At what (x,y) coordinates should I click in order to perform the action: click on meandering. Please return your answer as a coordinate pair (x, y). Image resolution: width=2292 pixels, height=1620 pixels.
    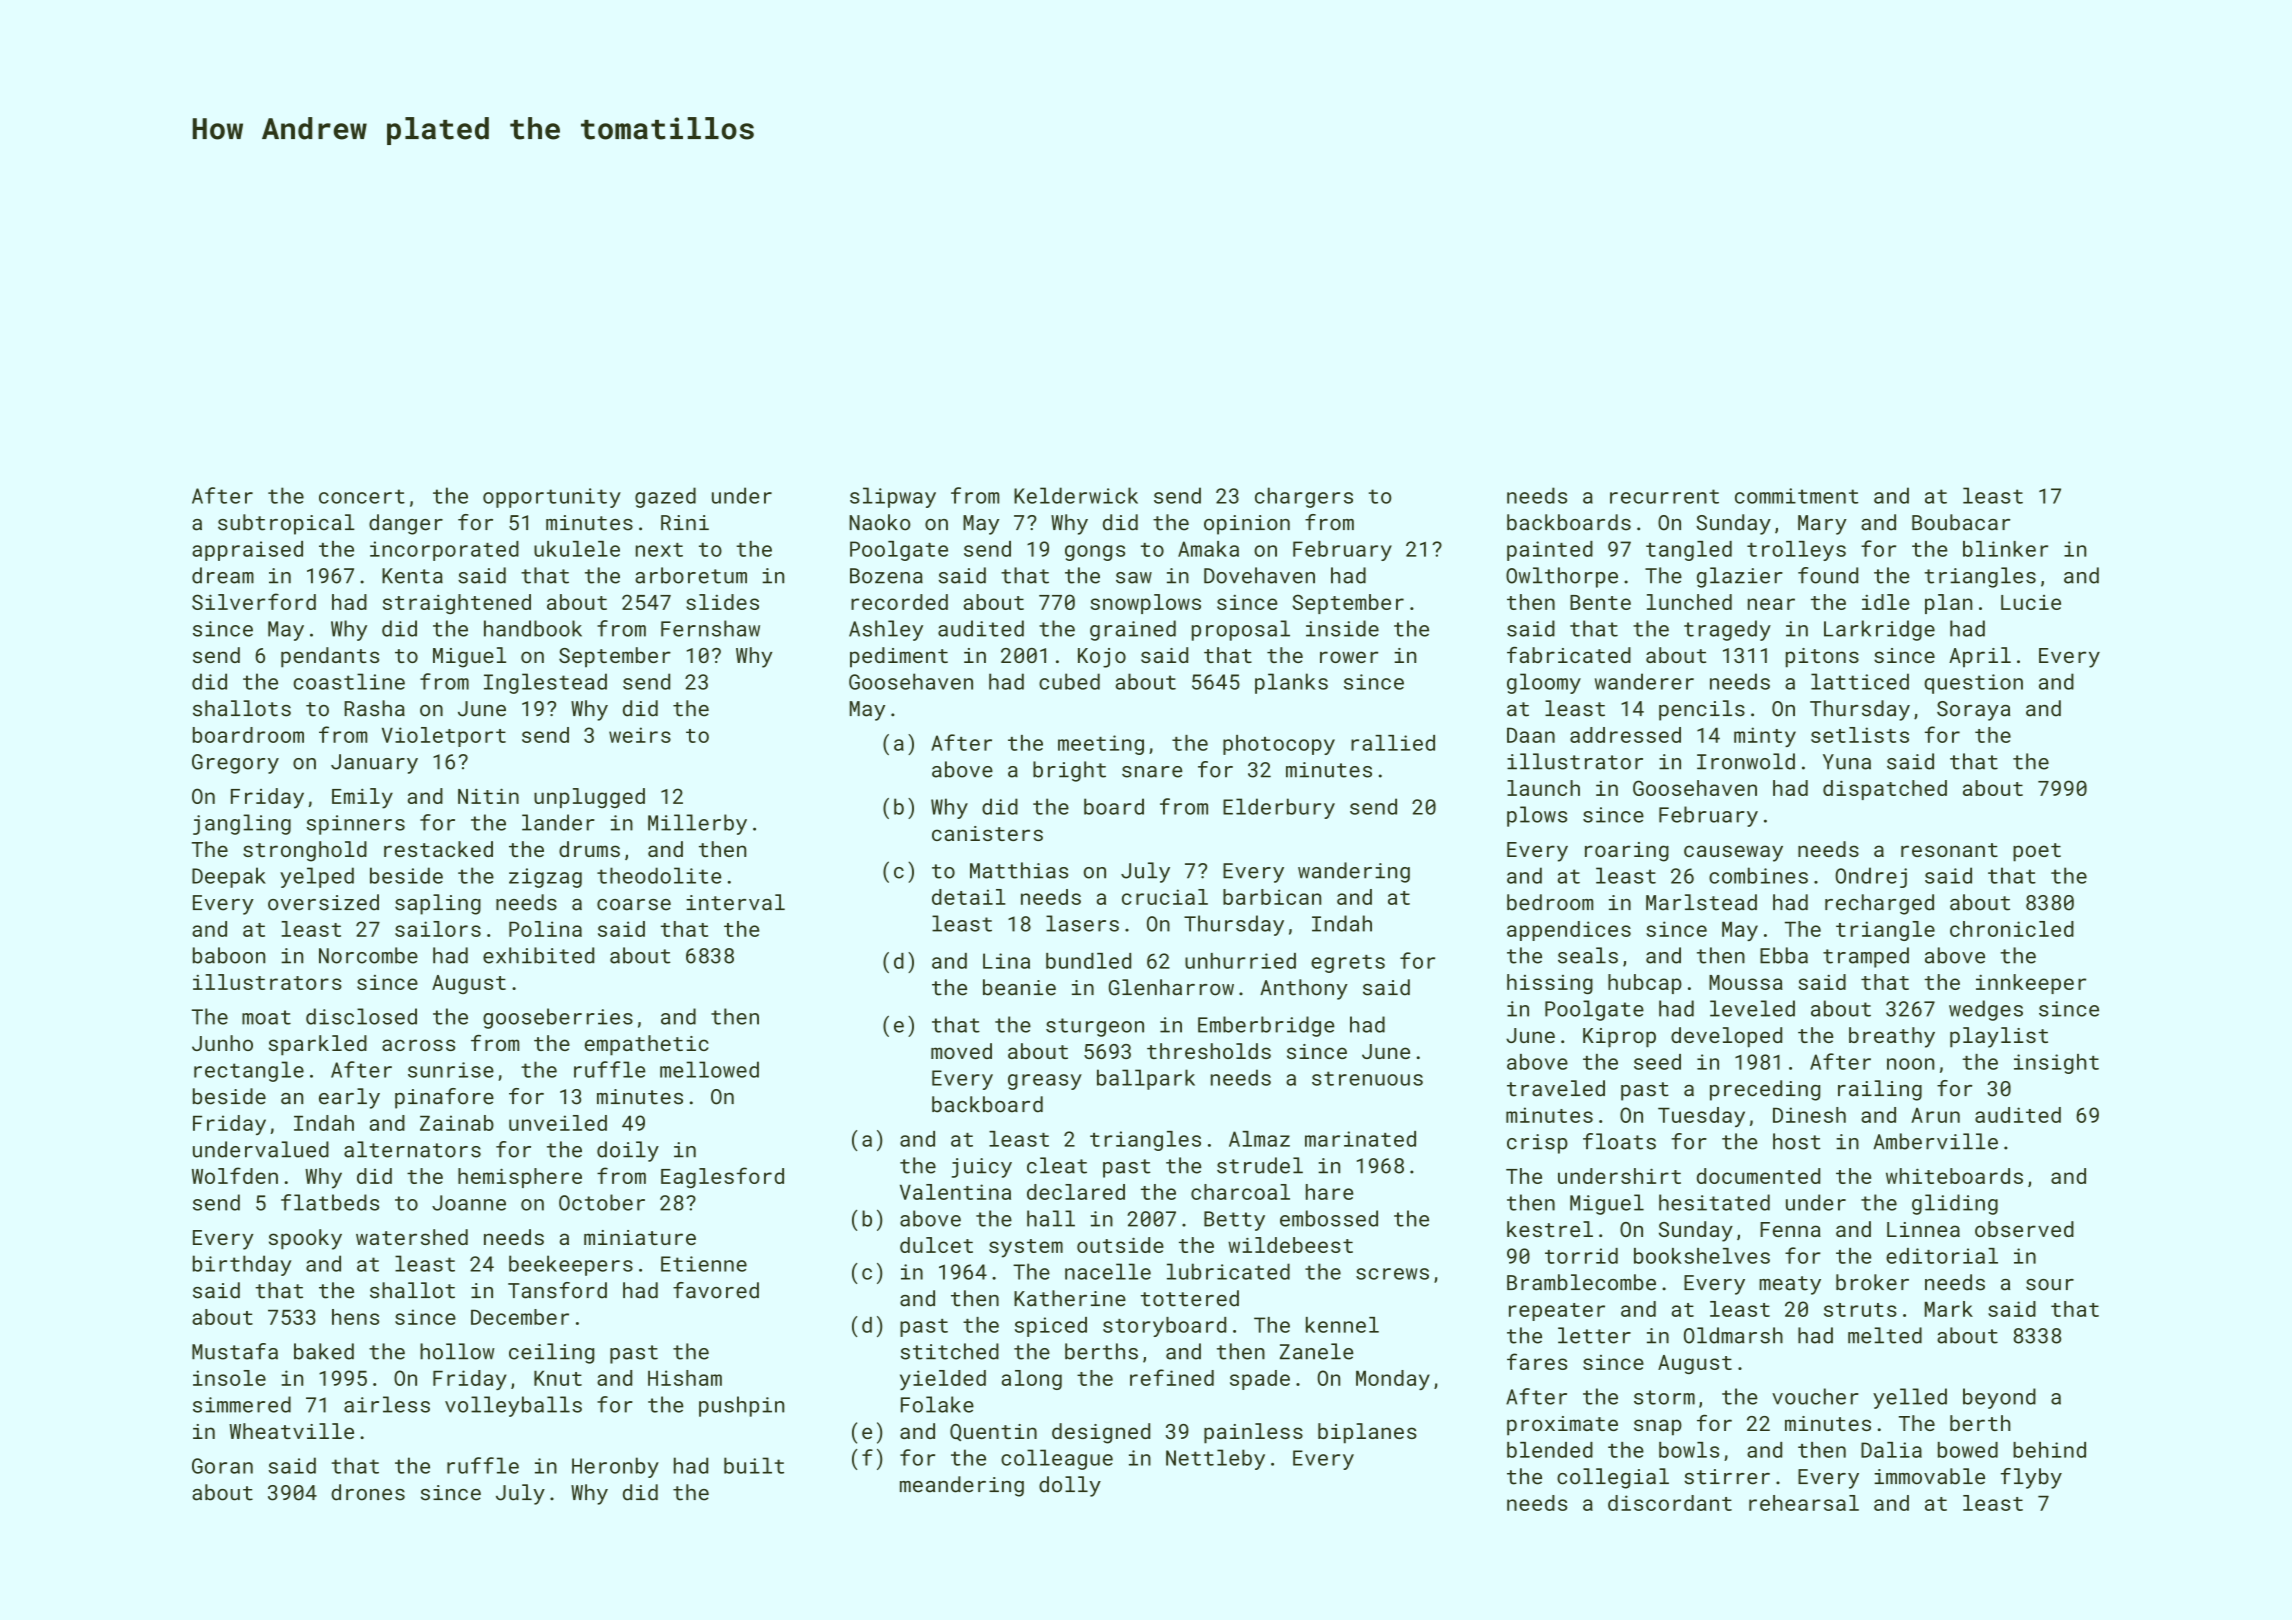
    Looking at the image, I should click on (962, 1486).
